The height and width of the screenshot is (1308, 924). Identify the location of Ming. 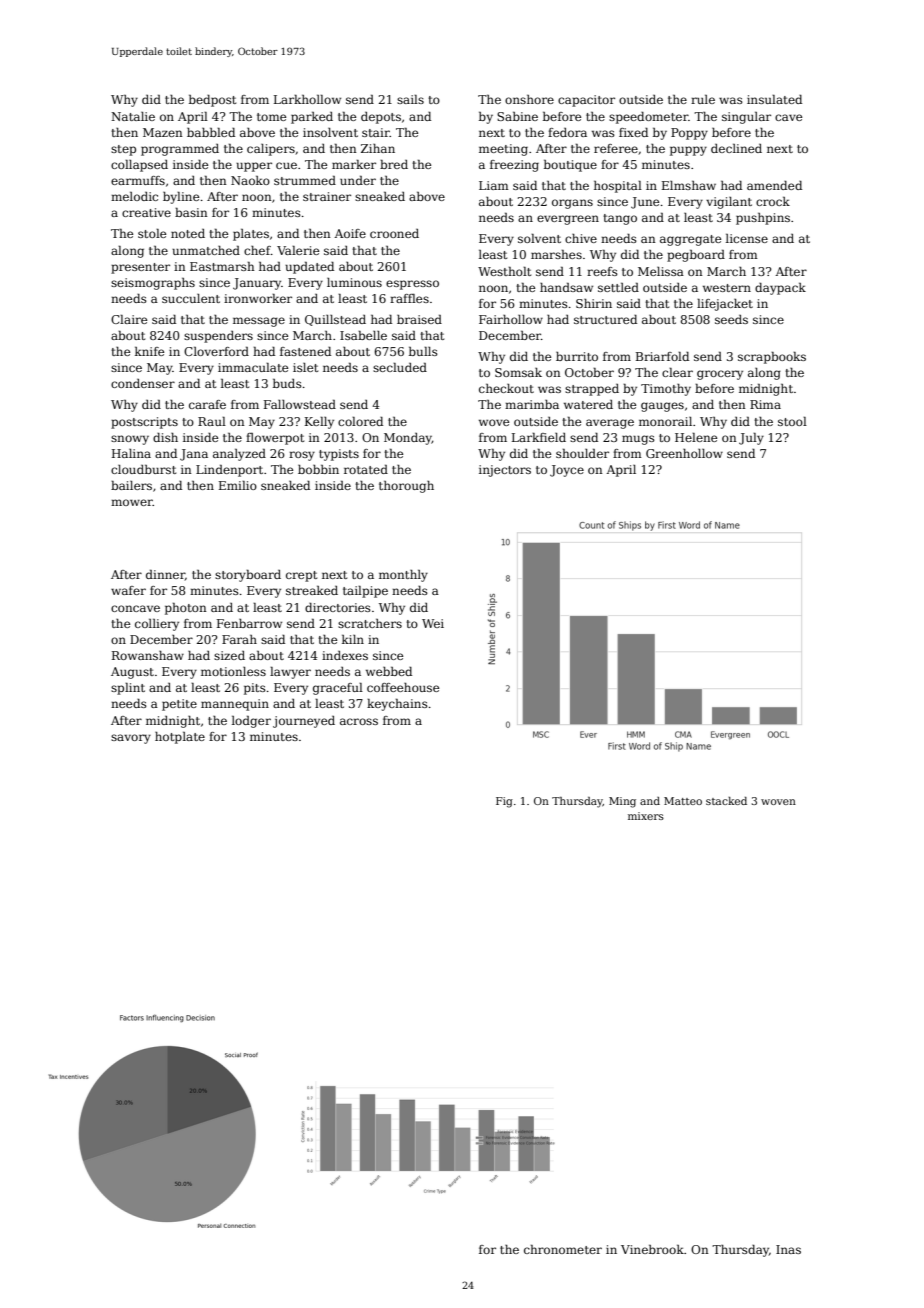
(622, 802).
